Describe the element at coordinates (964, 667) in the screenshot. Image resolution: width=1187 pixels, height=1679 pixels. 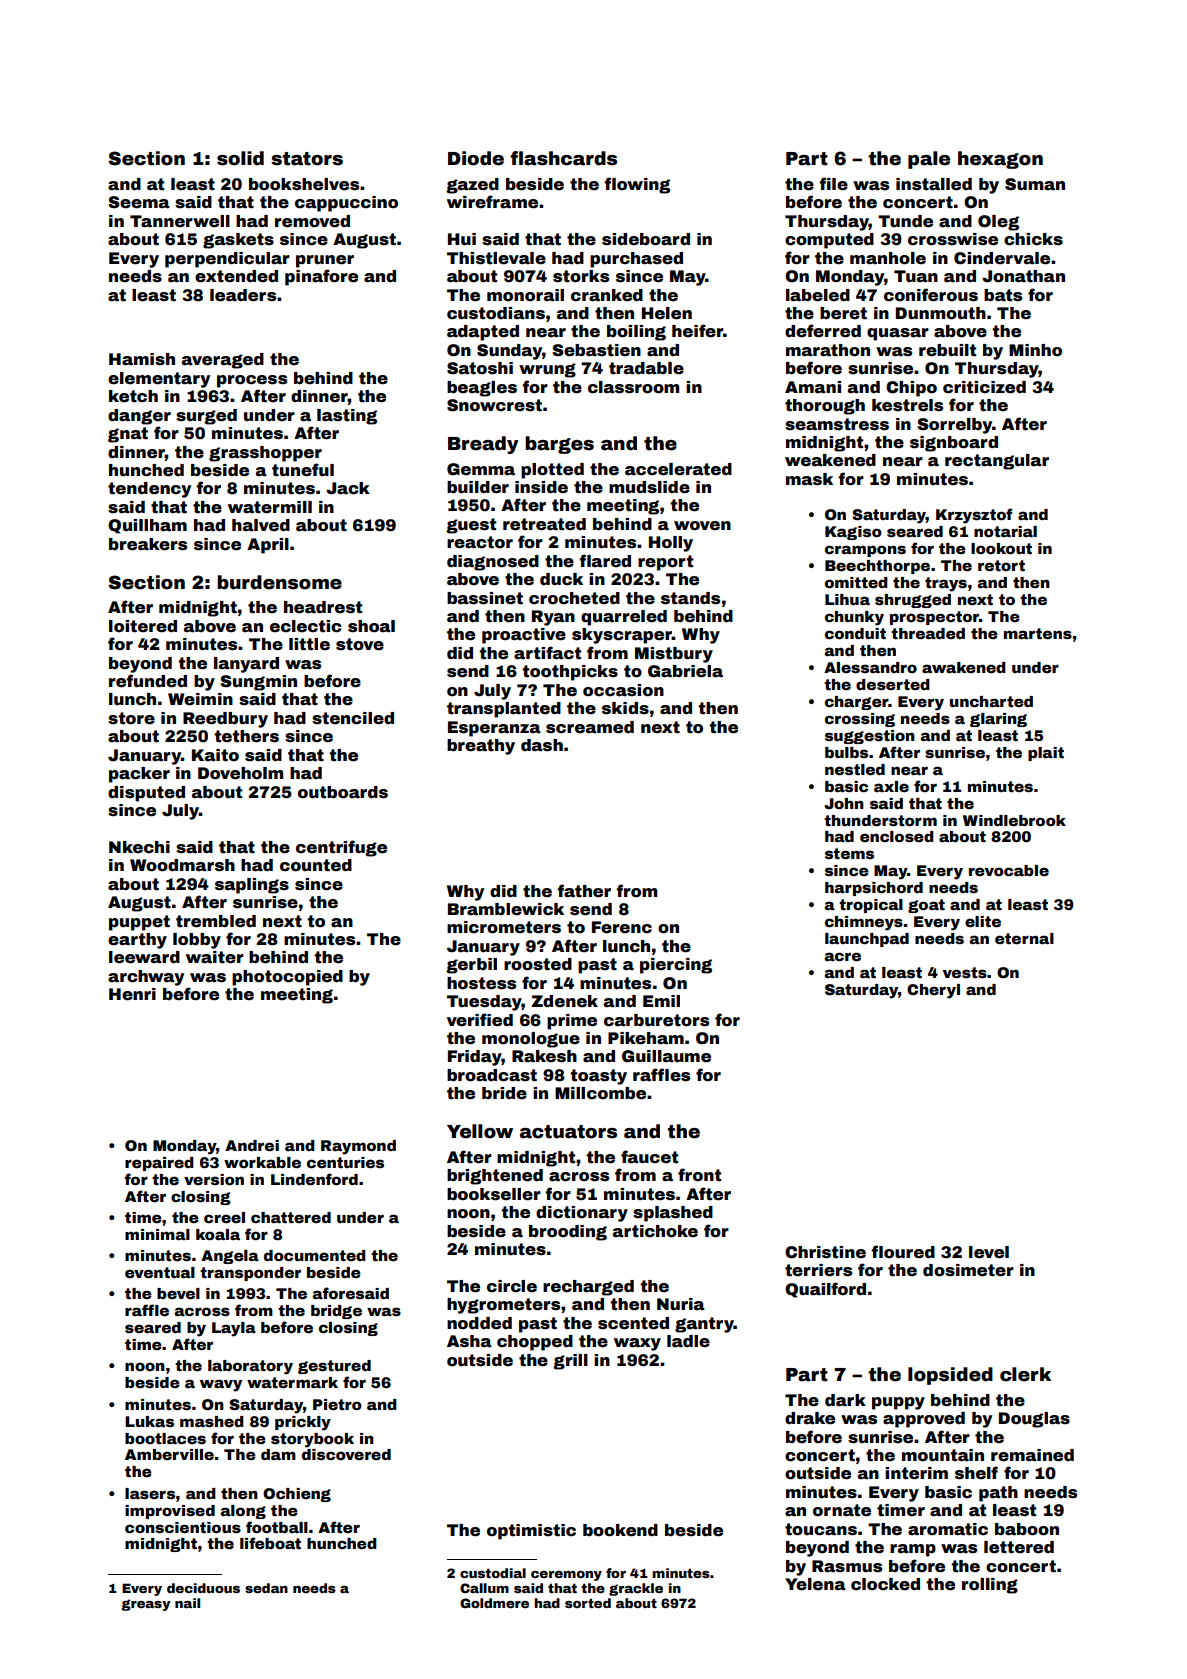
I see `awakened` at that location.
